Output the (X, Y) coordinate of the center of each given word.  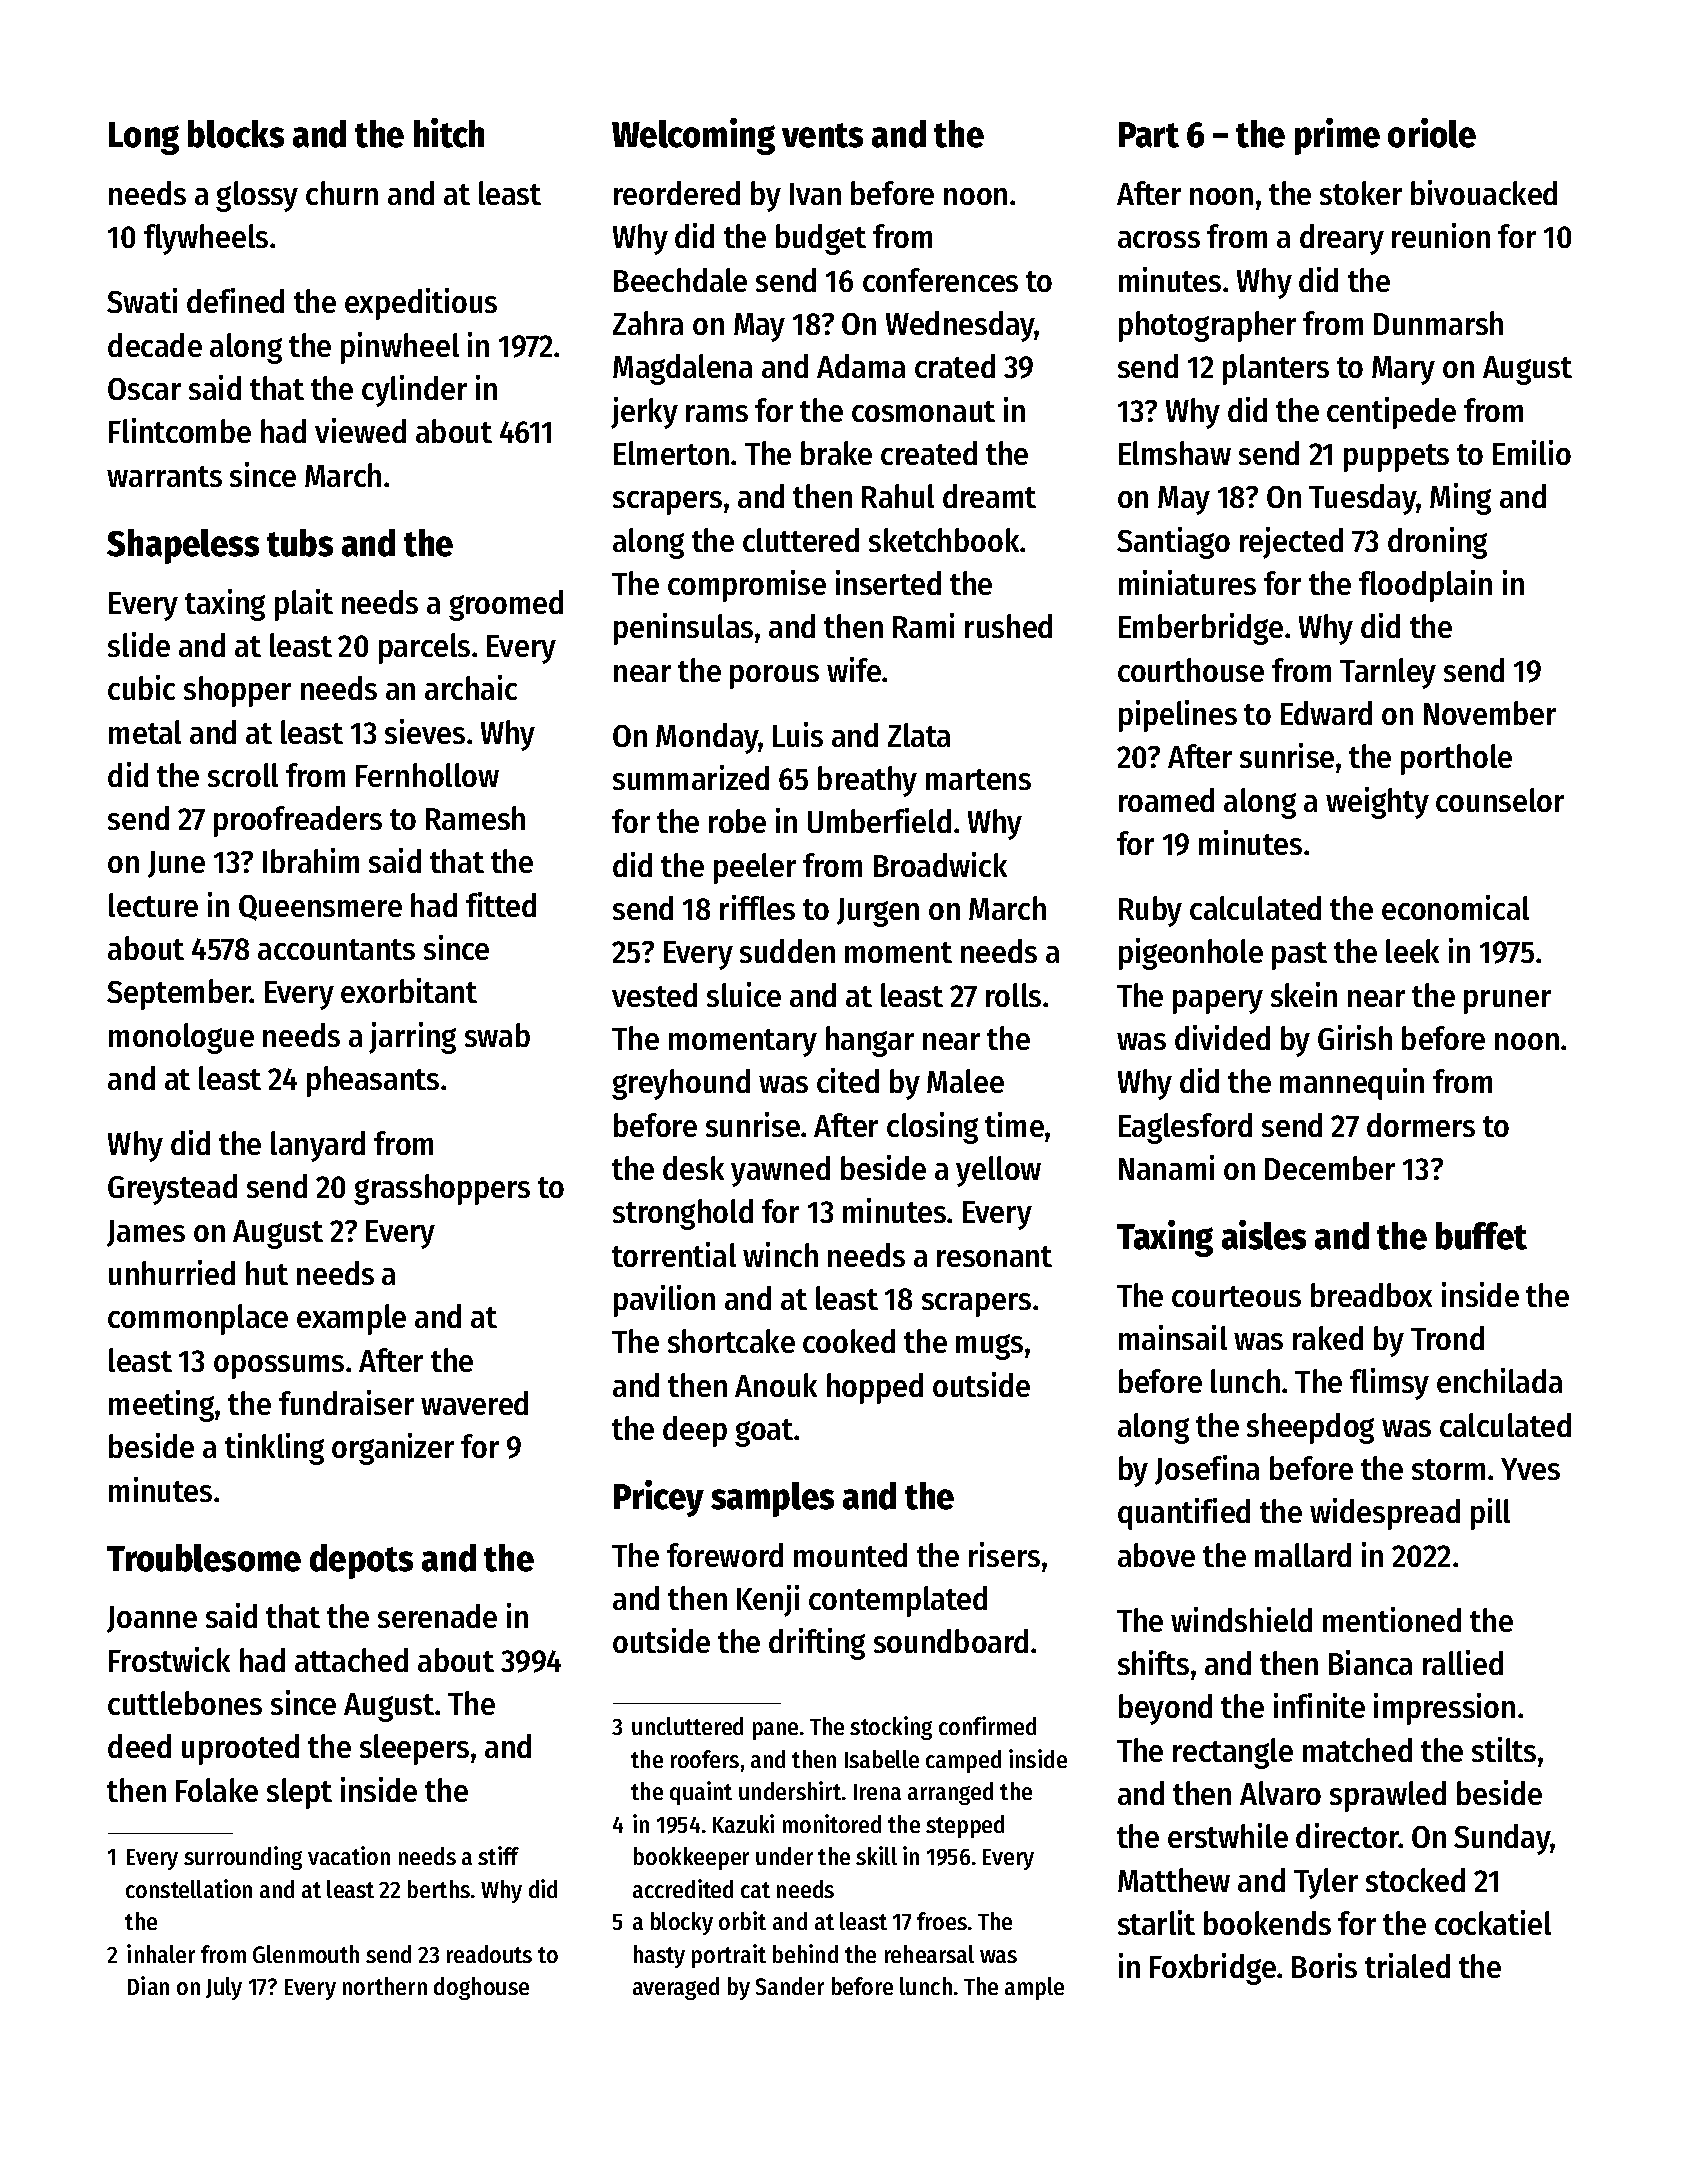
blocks (236, 134)
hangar (870, 1041)
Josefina (1207, 1470)
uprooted (240, 1749)
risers (1004, 1554)
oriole (1432, 133)
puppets (1396, 458)
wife (854, 669)
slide (139, 644)
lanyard (318, 1146)
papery (1218, 1002)
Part (1149, 135)
